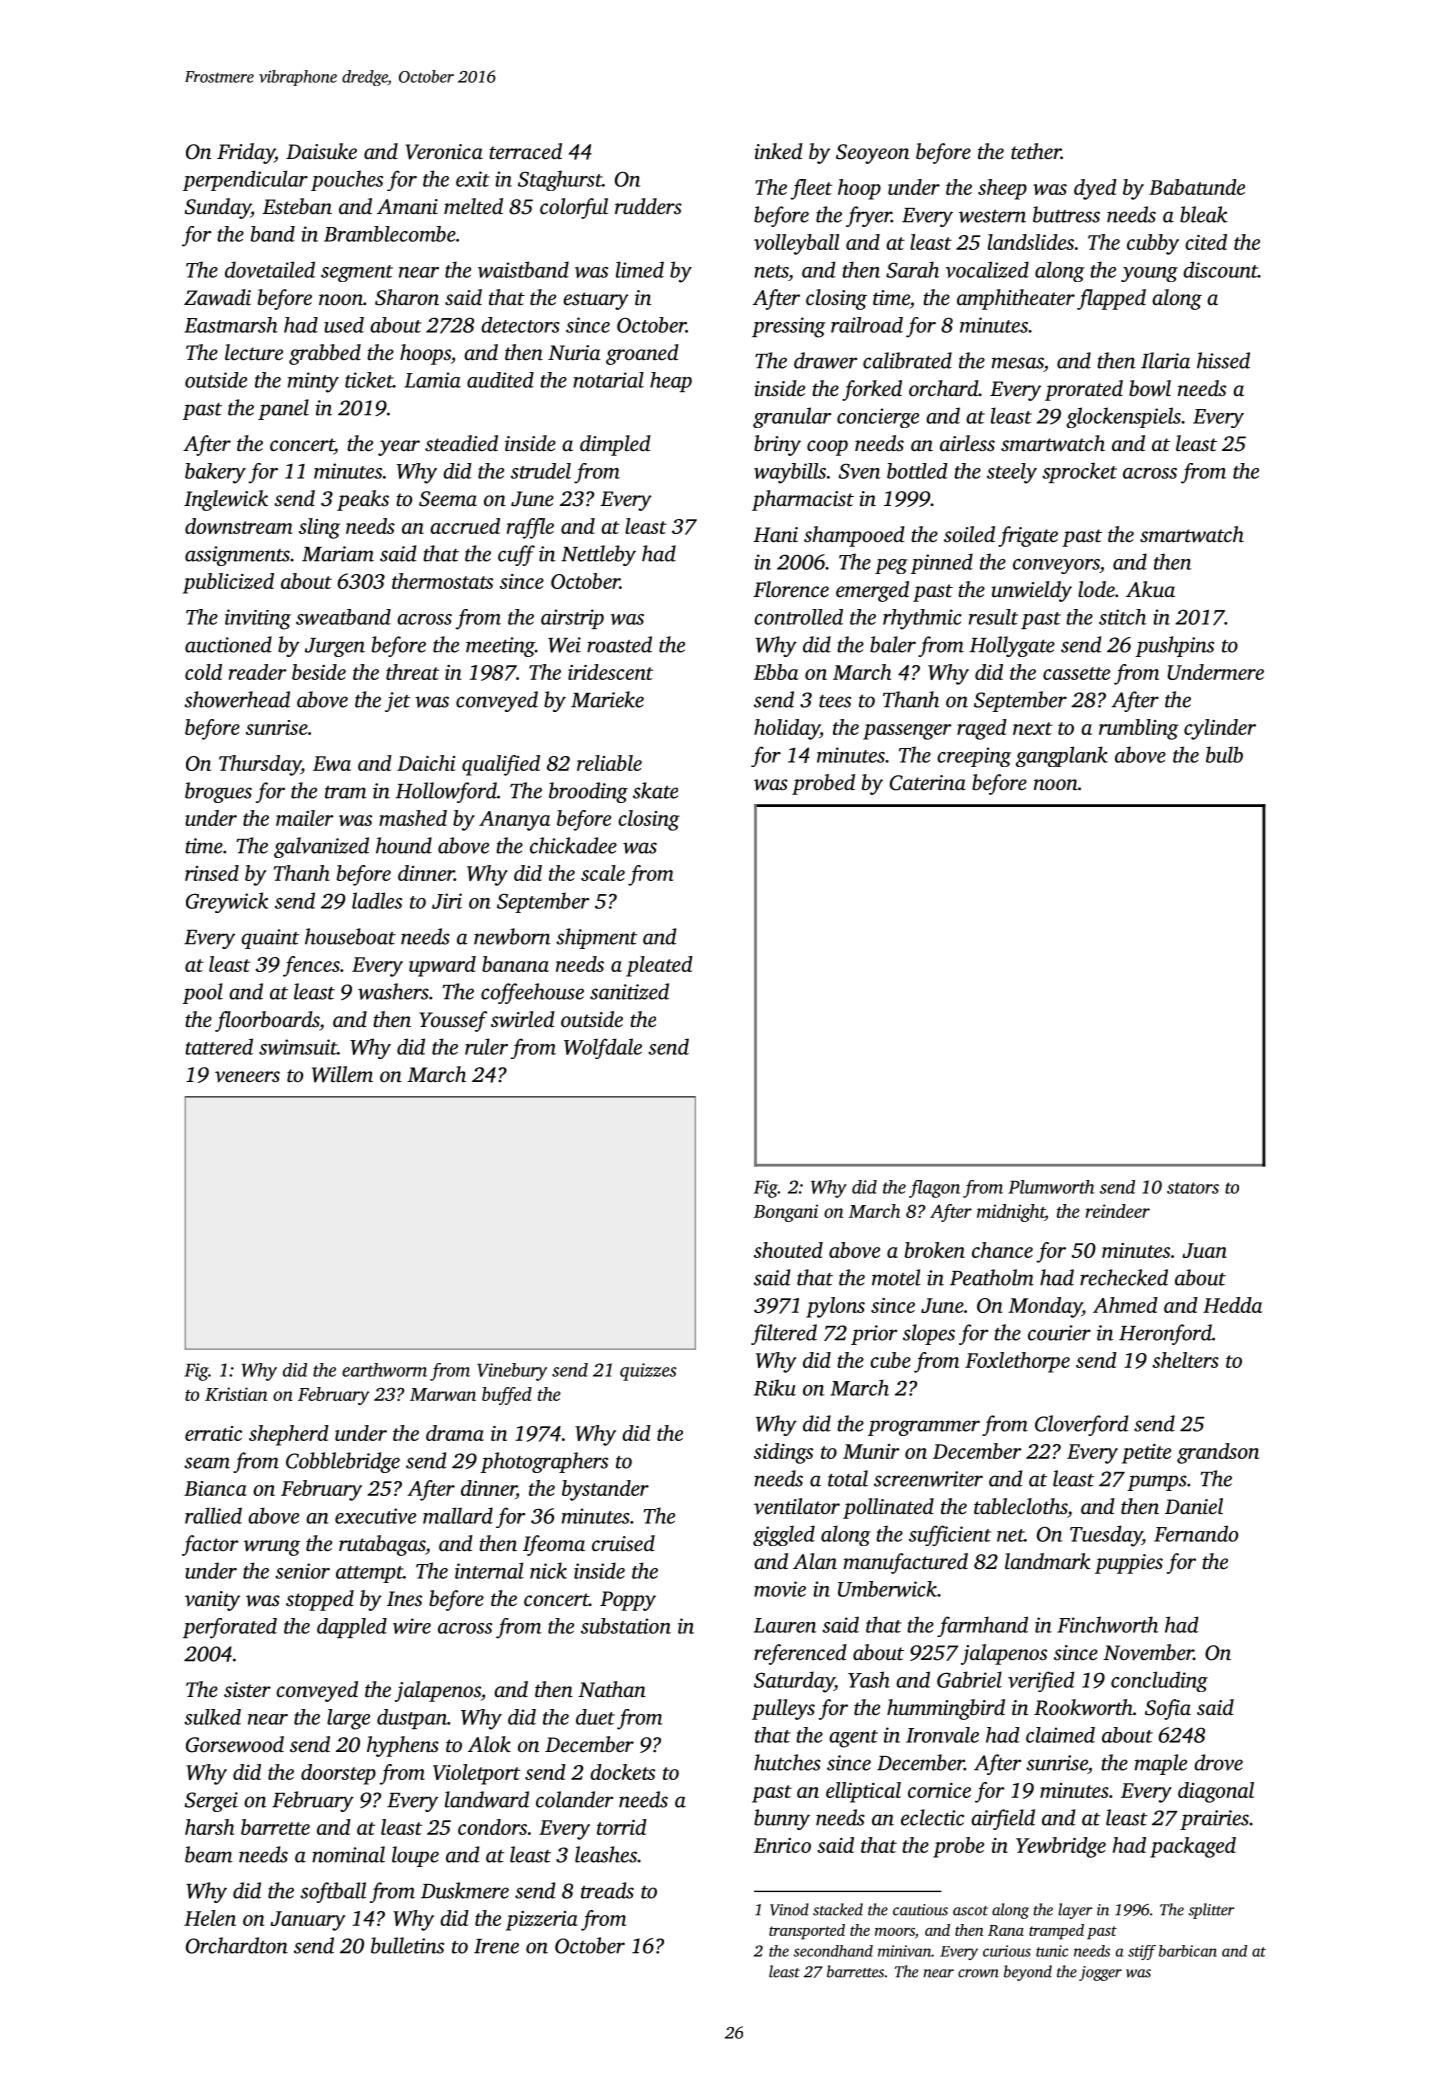  Describe the element at coordinates (835, 701) in the document. I see `tees` at that location.
